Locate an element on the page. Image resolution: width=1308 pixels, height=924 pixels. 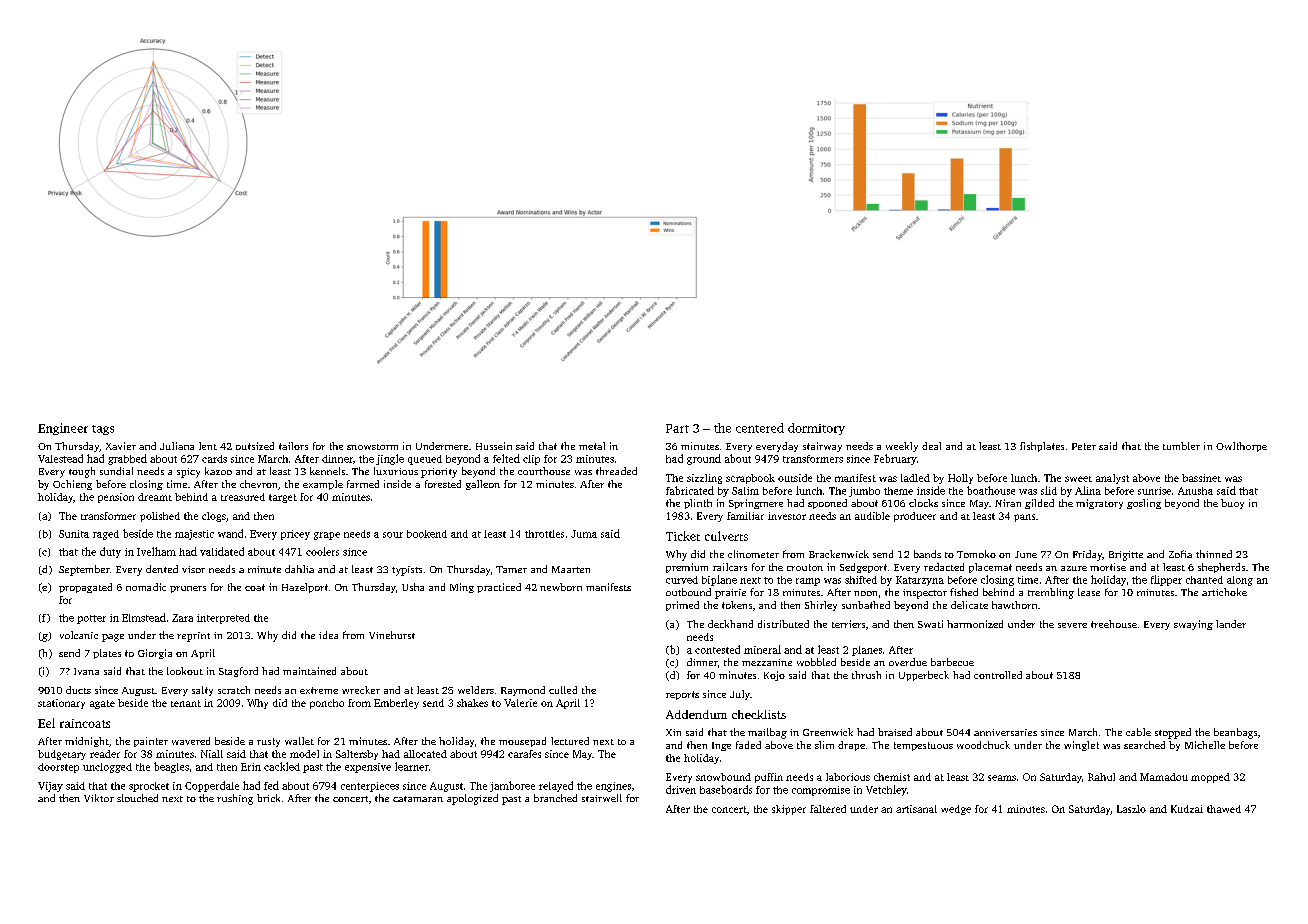
tags is located at coordinates (103, 430).
